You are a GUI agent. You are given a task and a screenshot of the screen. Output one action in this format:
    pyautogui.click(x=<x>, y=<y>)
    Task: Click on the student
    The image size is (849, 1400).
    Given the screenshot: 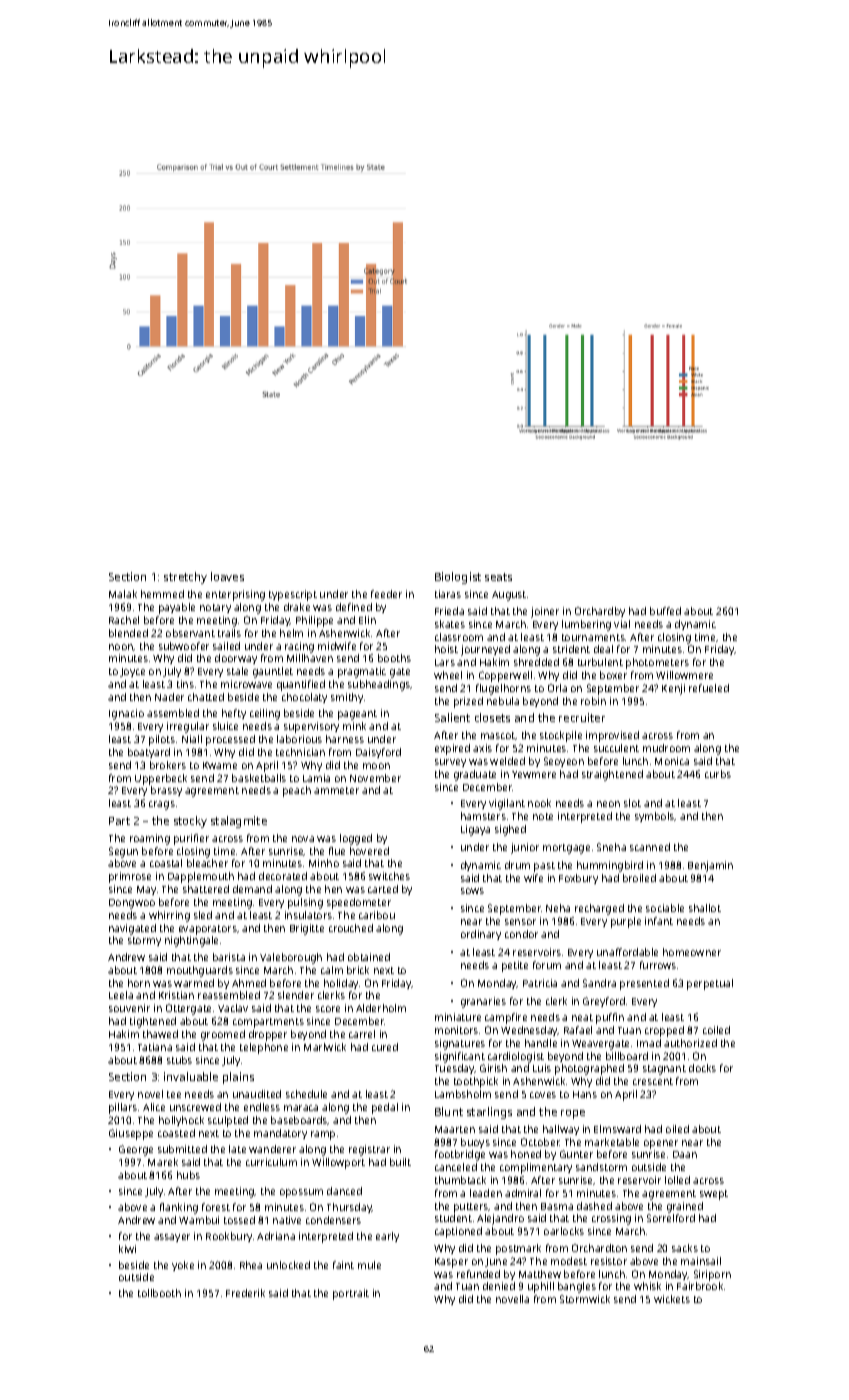 What is the action you would take?
    pyautogui.click(x=453, y=1218)
